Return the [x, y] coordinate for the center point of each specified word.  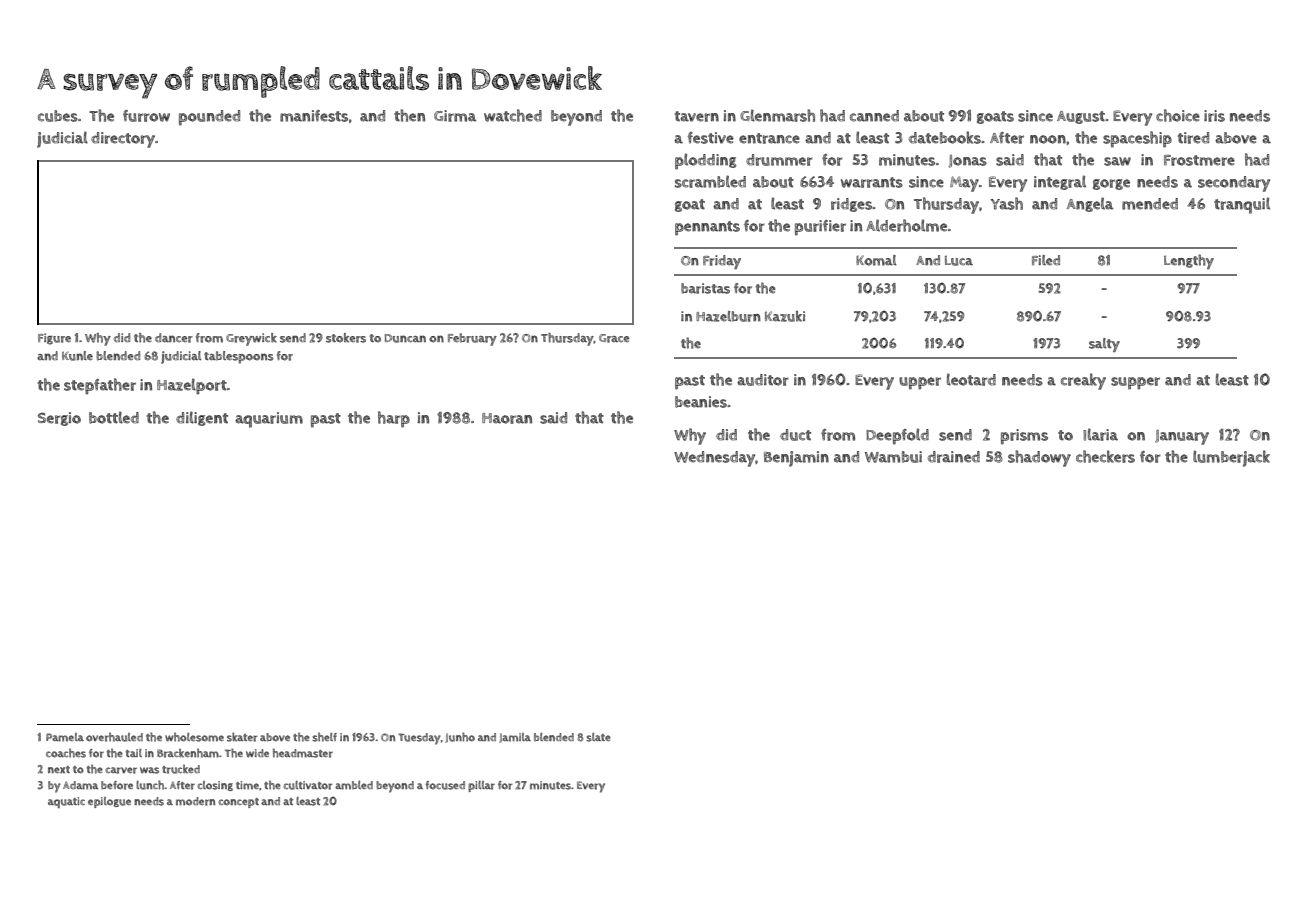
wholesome [194, 737]
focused [445, 785]
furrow [146, 116]
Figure [54, 339]
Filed [1046, 260]
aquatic [66, 802]
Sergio [59, 419]
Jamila [515, 738]
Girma [455, 116]
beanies [701, 402]
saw [1117, 161]
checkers [1105, 456]
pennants [707, 228]
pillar [481, 786]
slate [598, 737]
